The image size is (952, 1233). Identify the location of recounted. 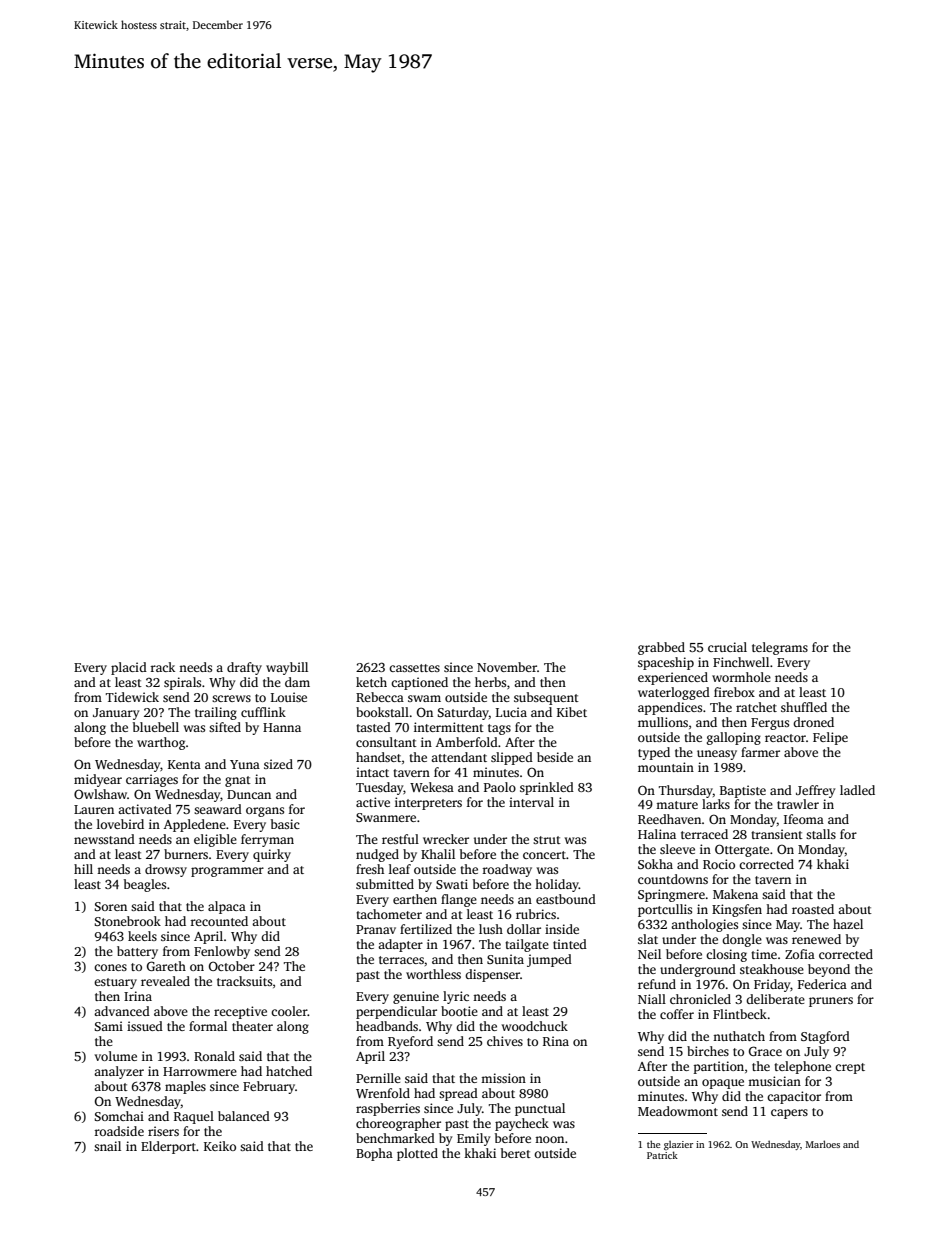
(219, 921).
